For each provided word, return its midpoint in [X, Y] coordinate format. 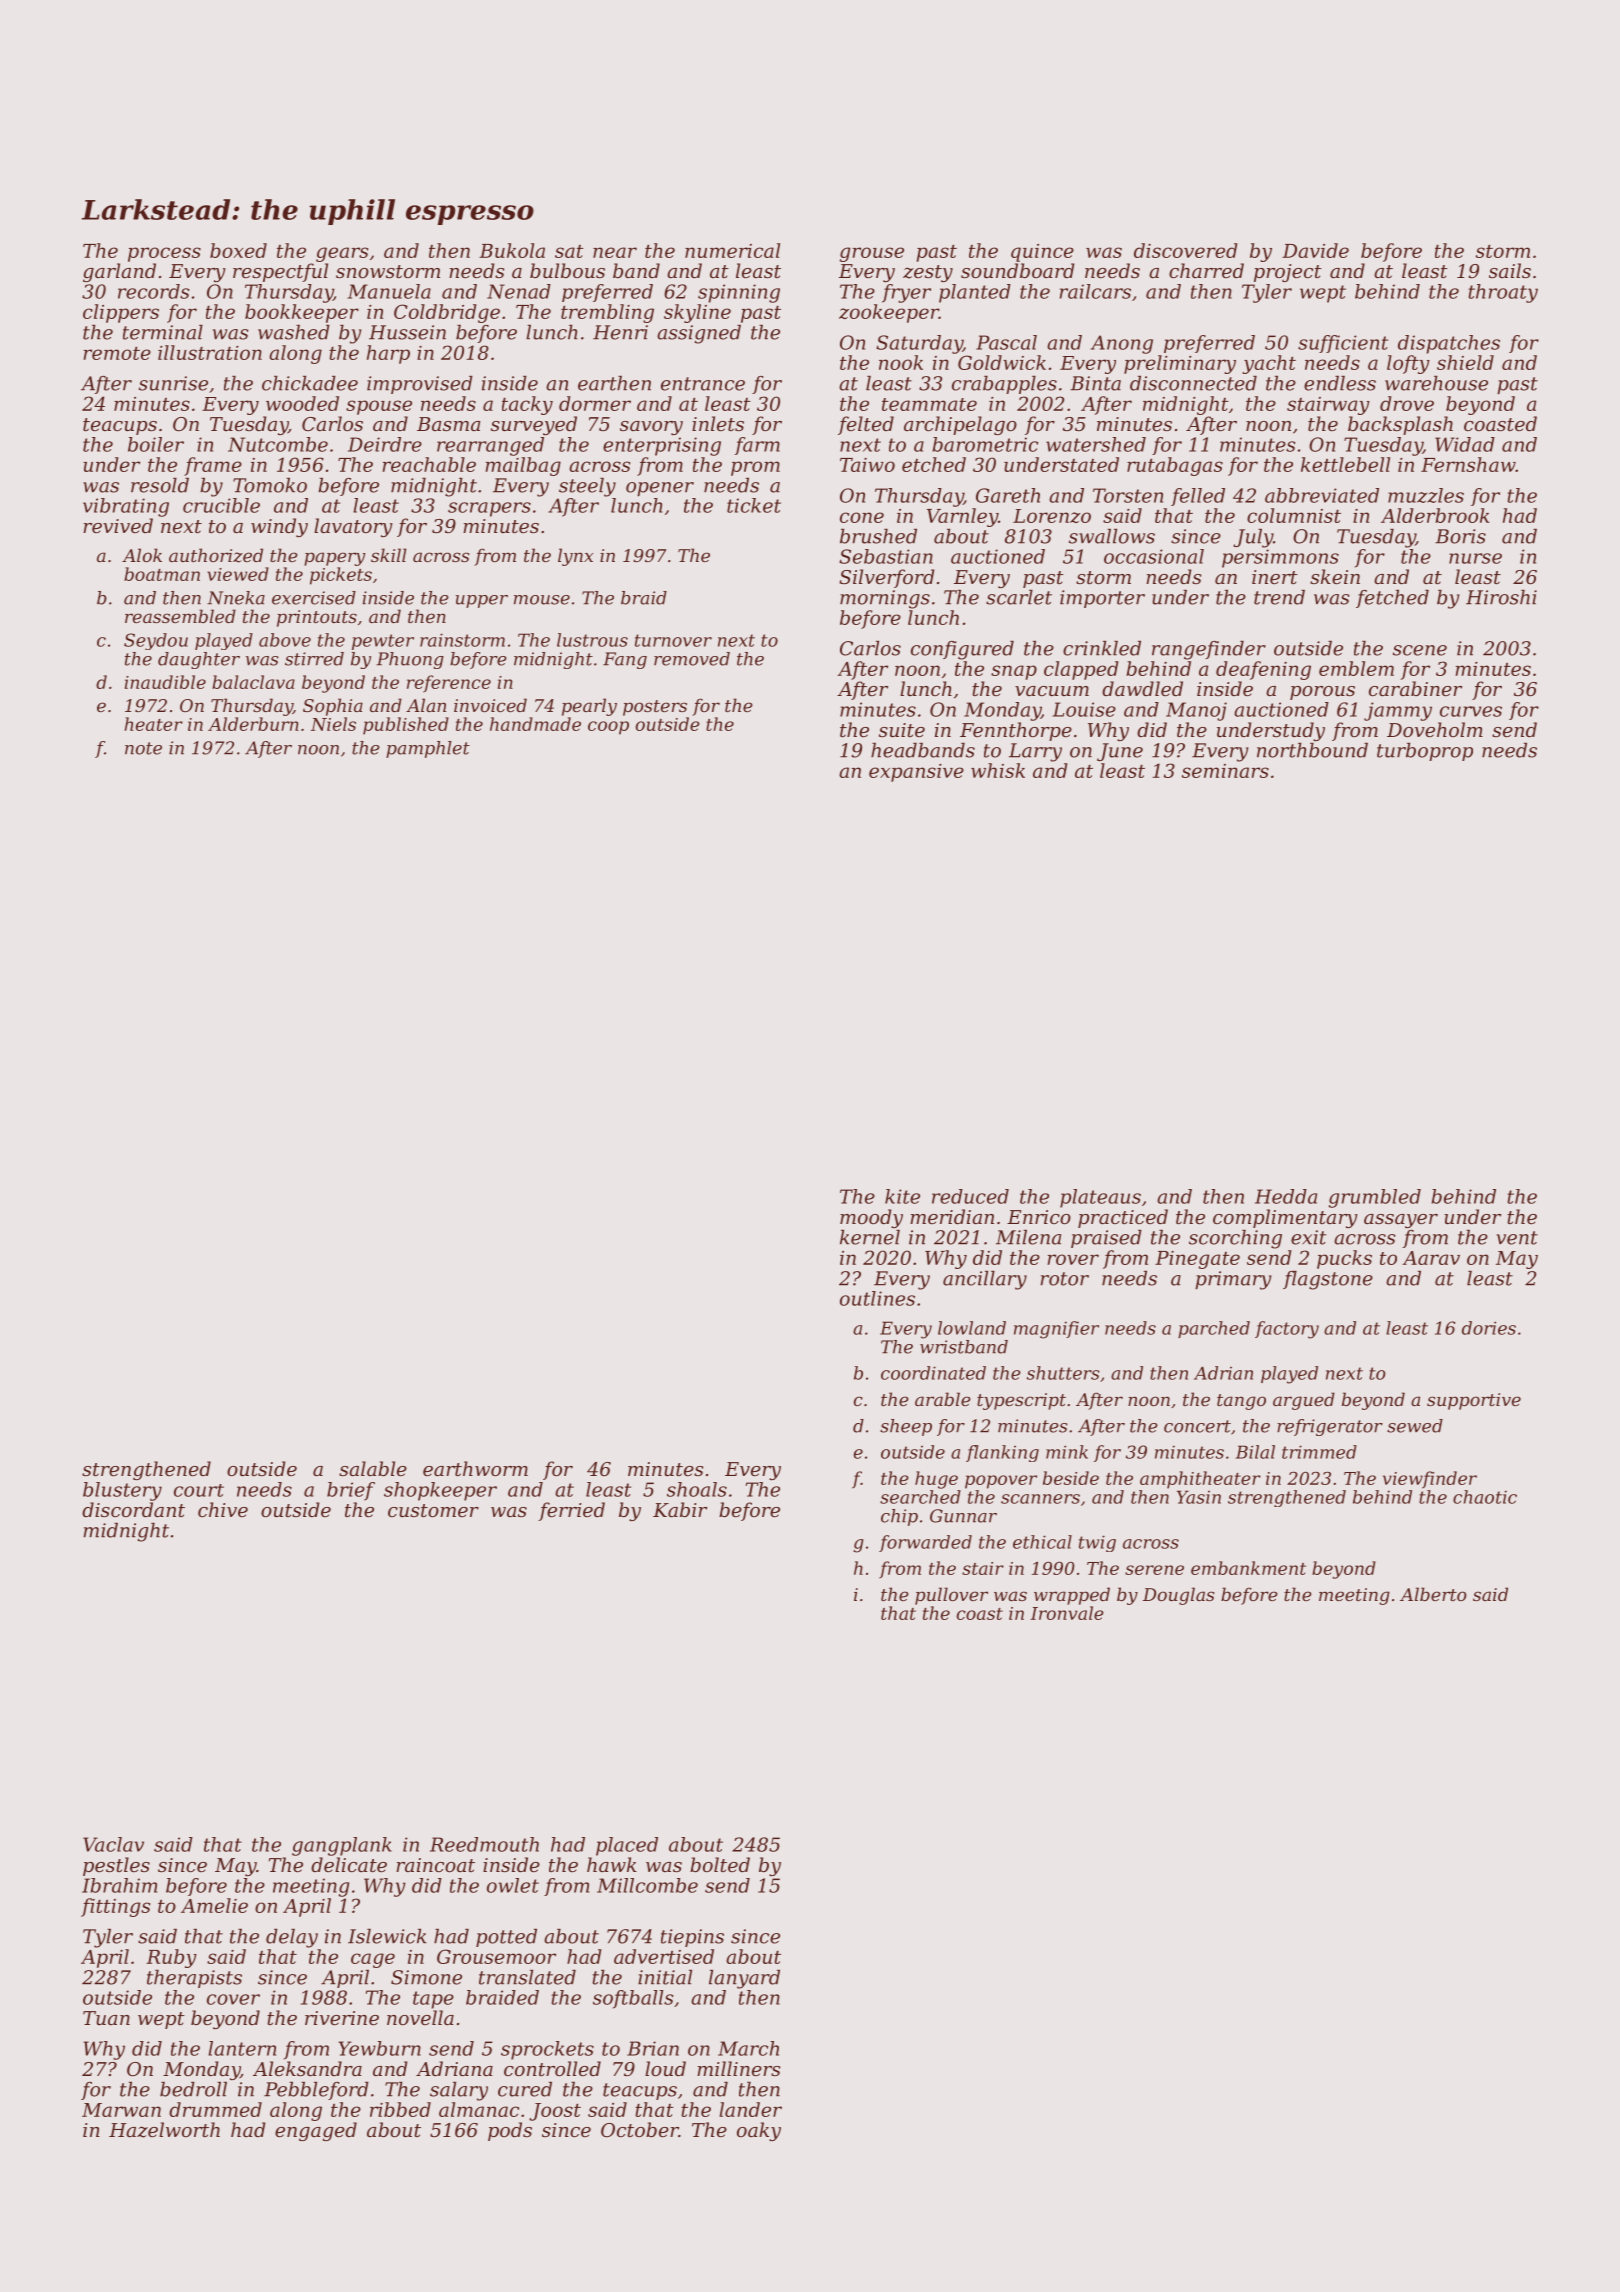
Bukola [512, 250]
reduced [970, 1196]
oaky [759, 2131]
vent [1517, 1238]
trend [1279, 597]
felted [866, 425]
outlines [877, 1298]
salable [373, 1468]
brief [351, 1491]
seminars [1225, 771]
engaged [316, 2131]
